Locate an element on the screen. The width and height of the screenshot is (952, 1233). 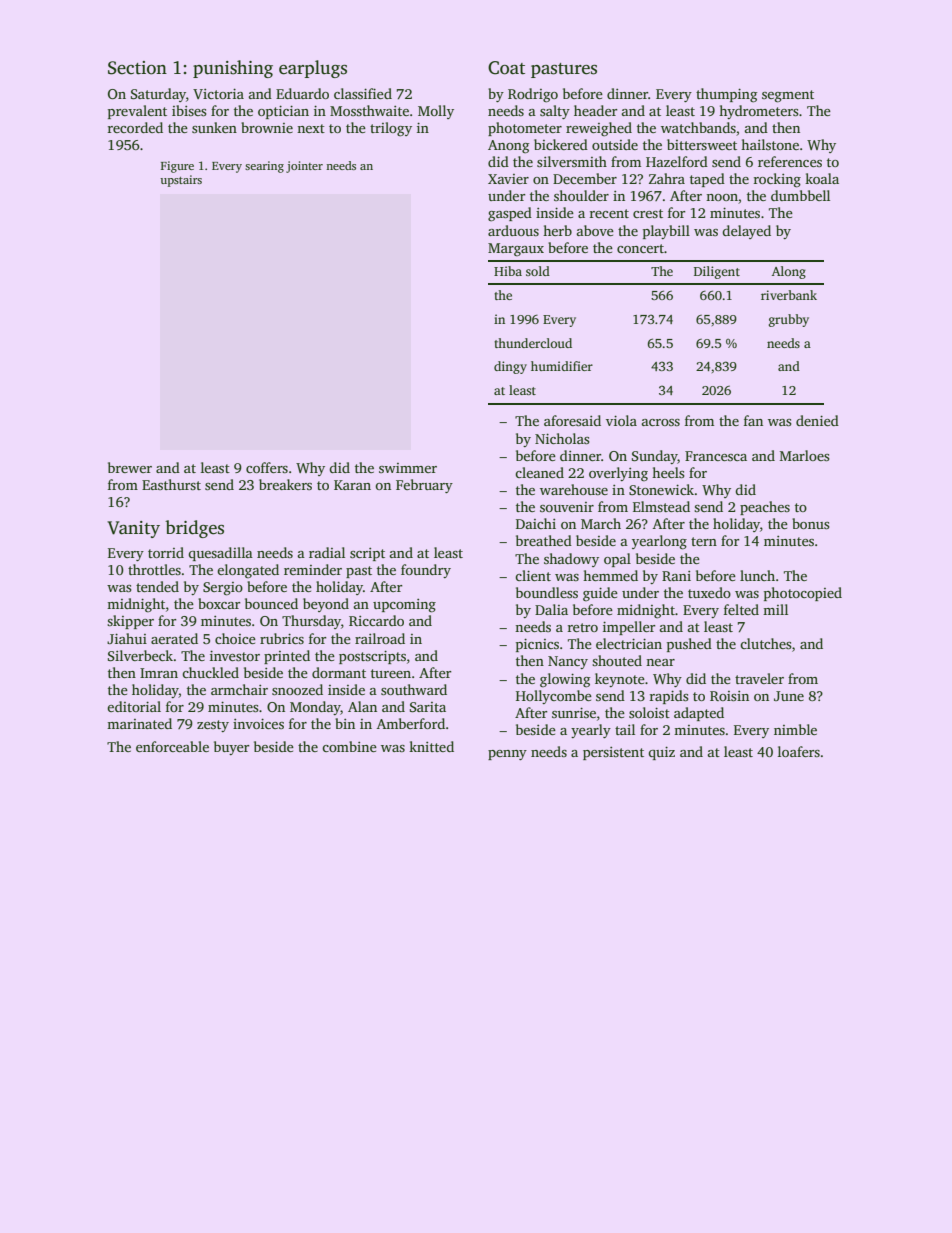
enforceable is located at coordinates (172, 746).
